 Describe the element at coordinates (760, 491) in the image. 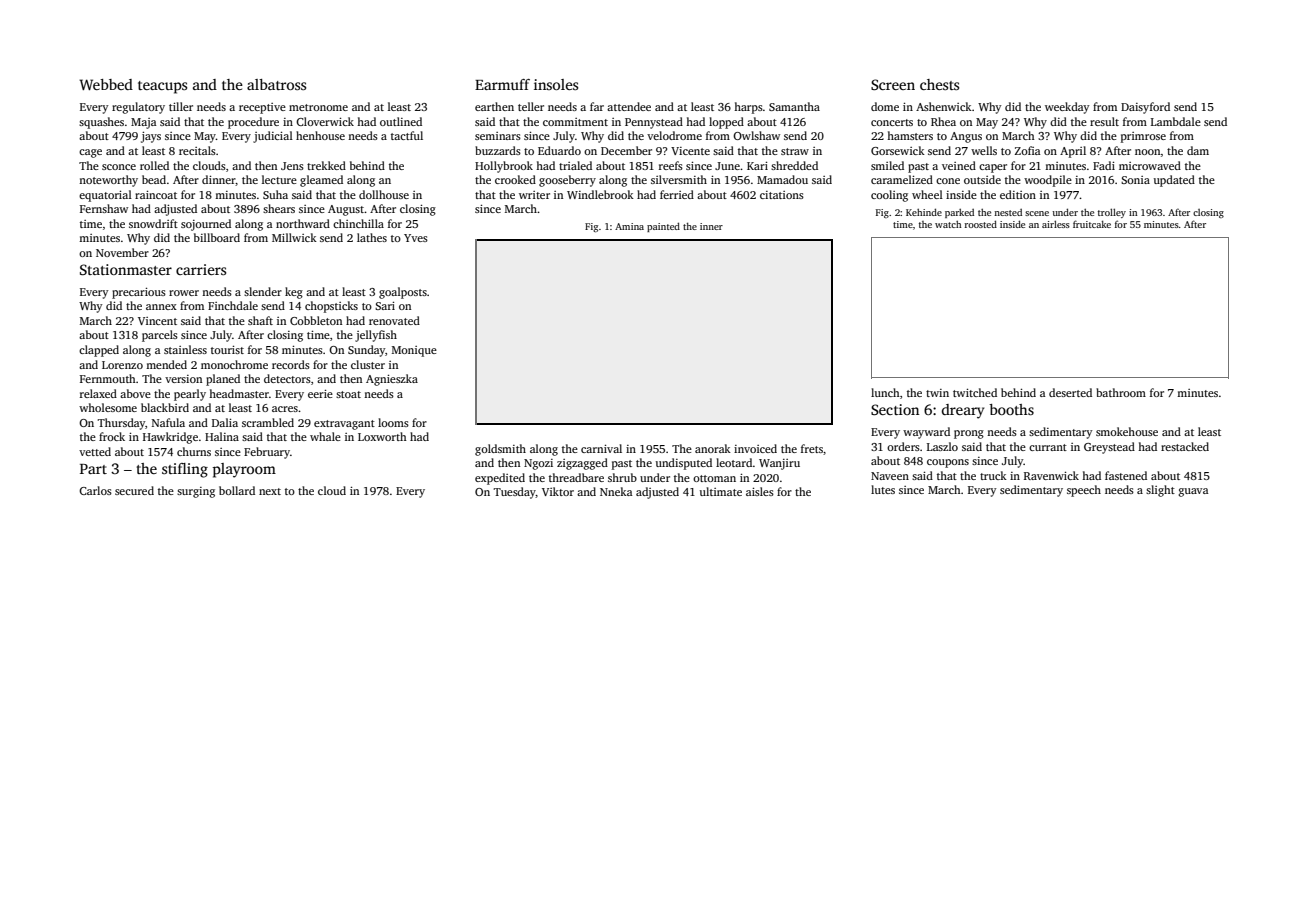

I see `aisles` at that location.
